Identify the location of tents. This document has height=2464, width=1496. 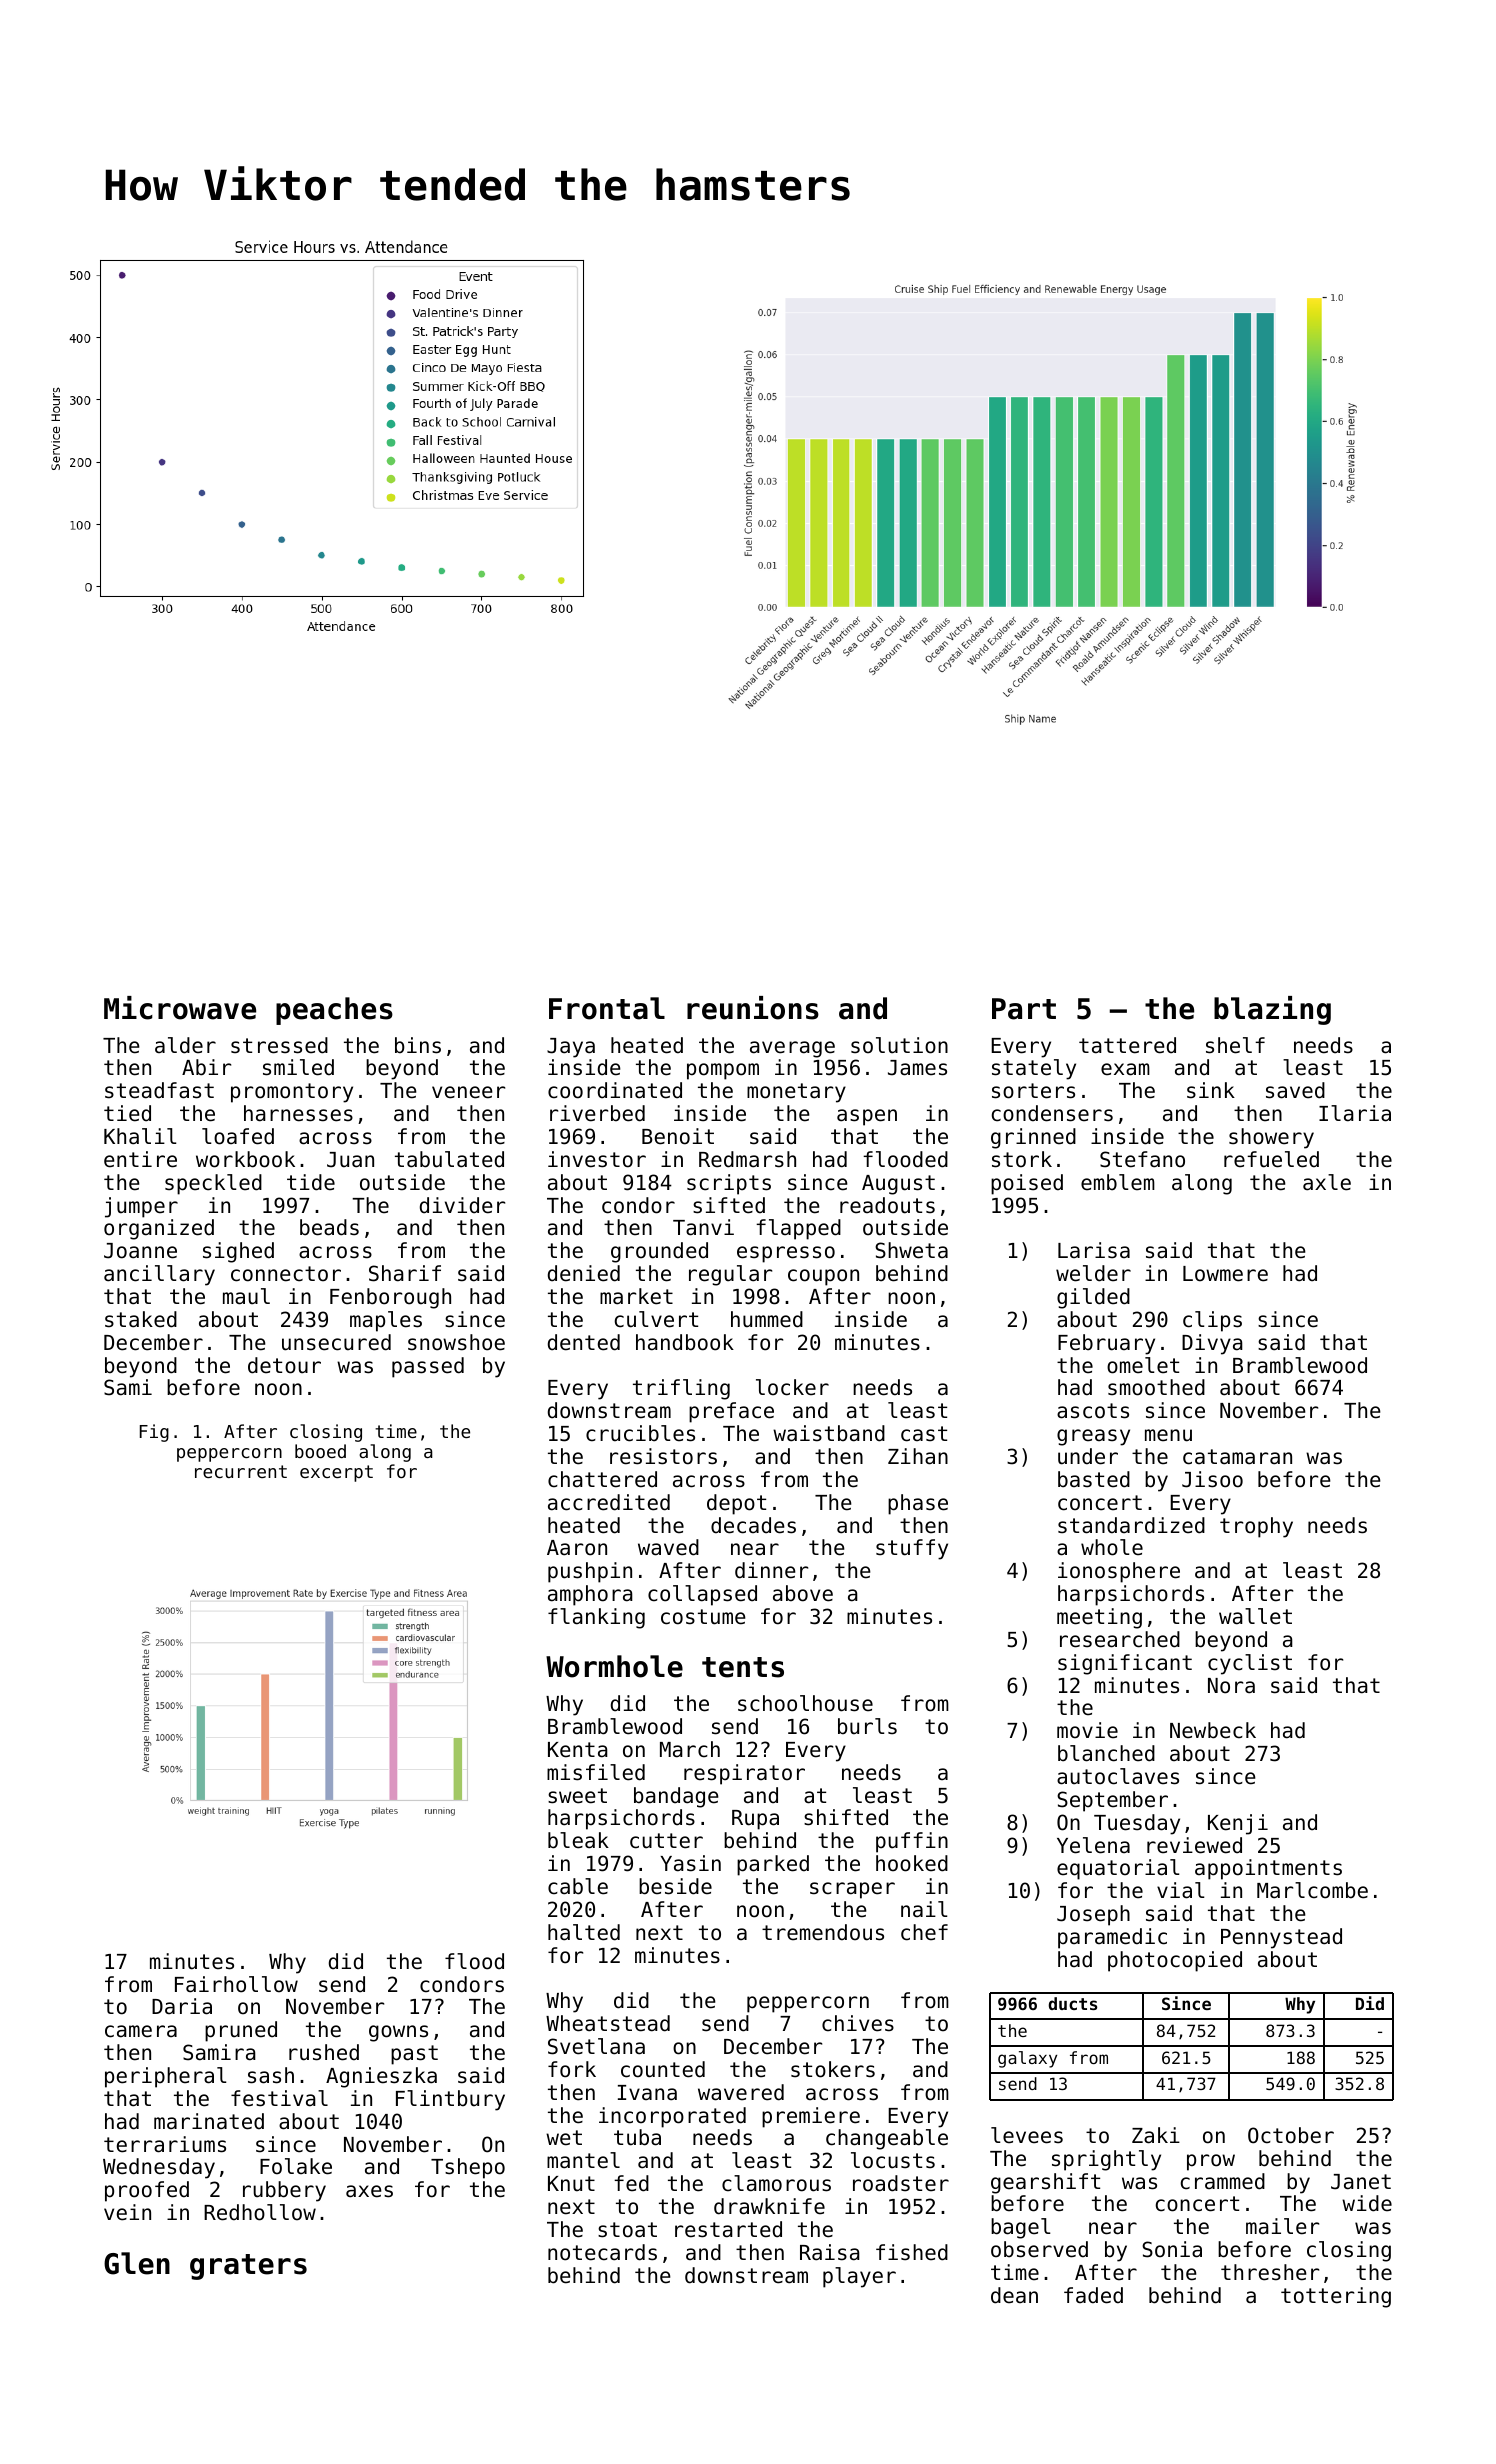
(743, 1667).
